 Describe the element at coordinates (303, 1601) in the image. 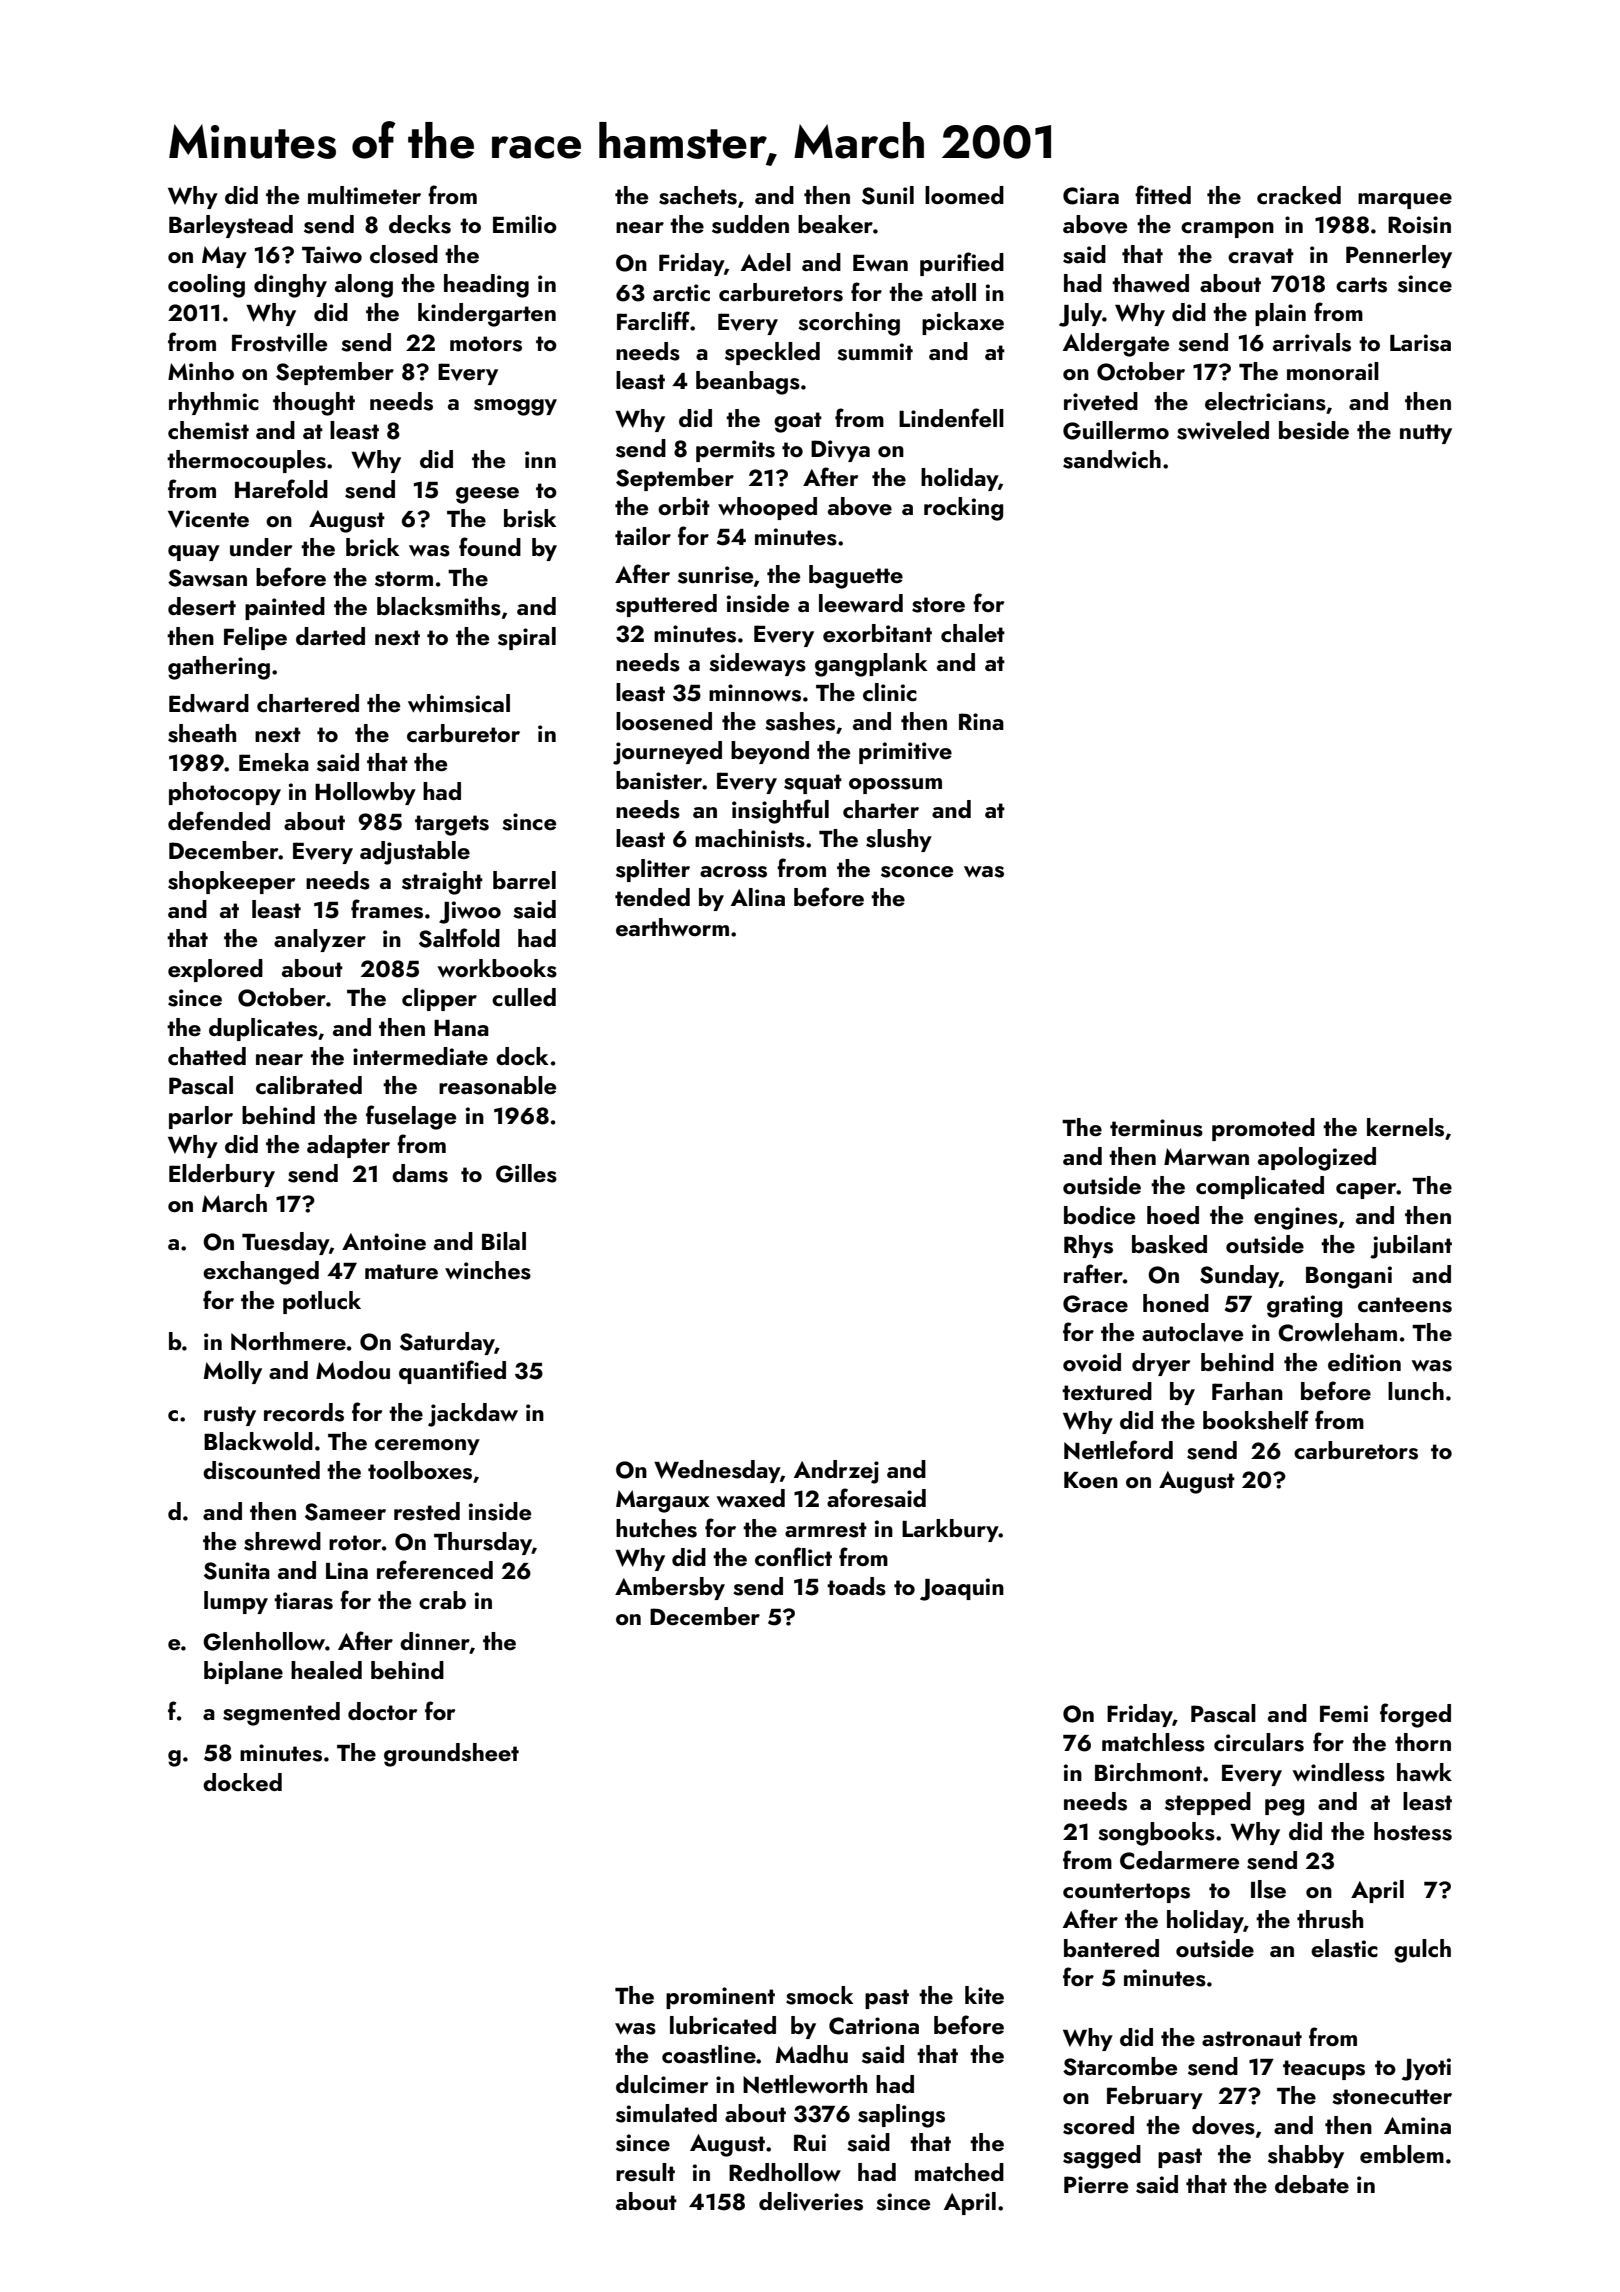

I see `tiaras` at that location.
